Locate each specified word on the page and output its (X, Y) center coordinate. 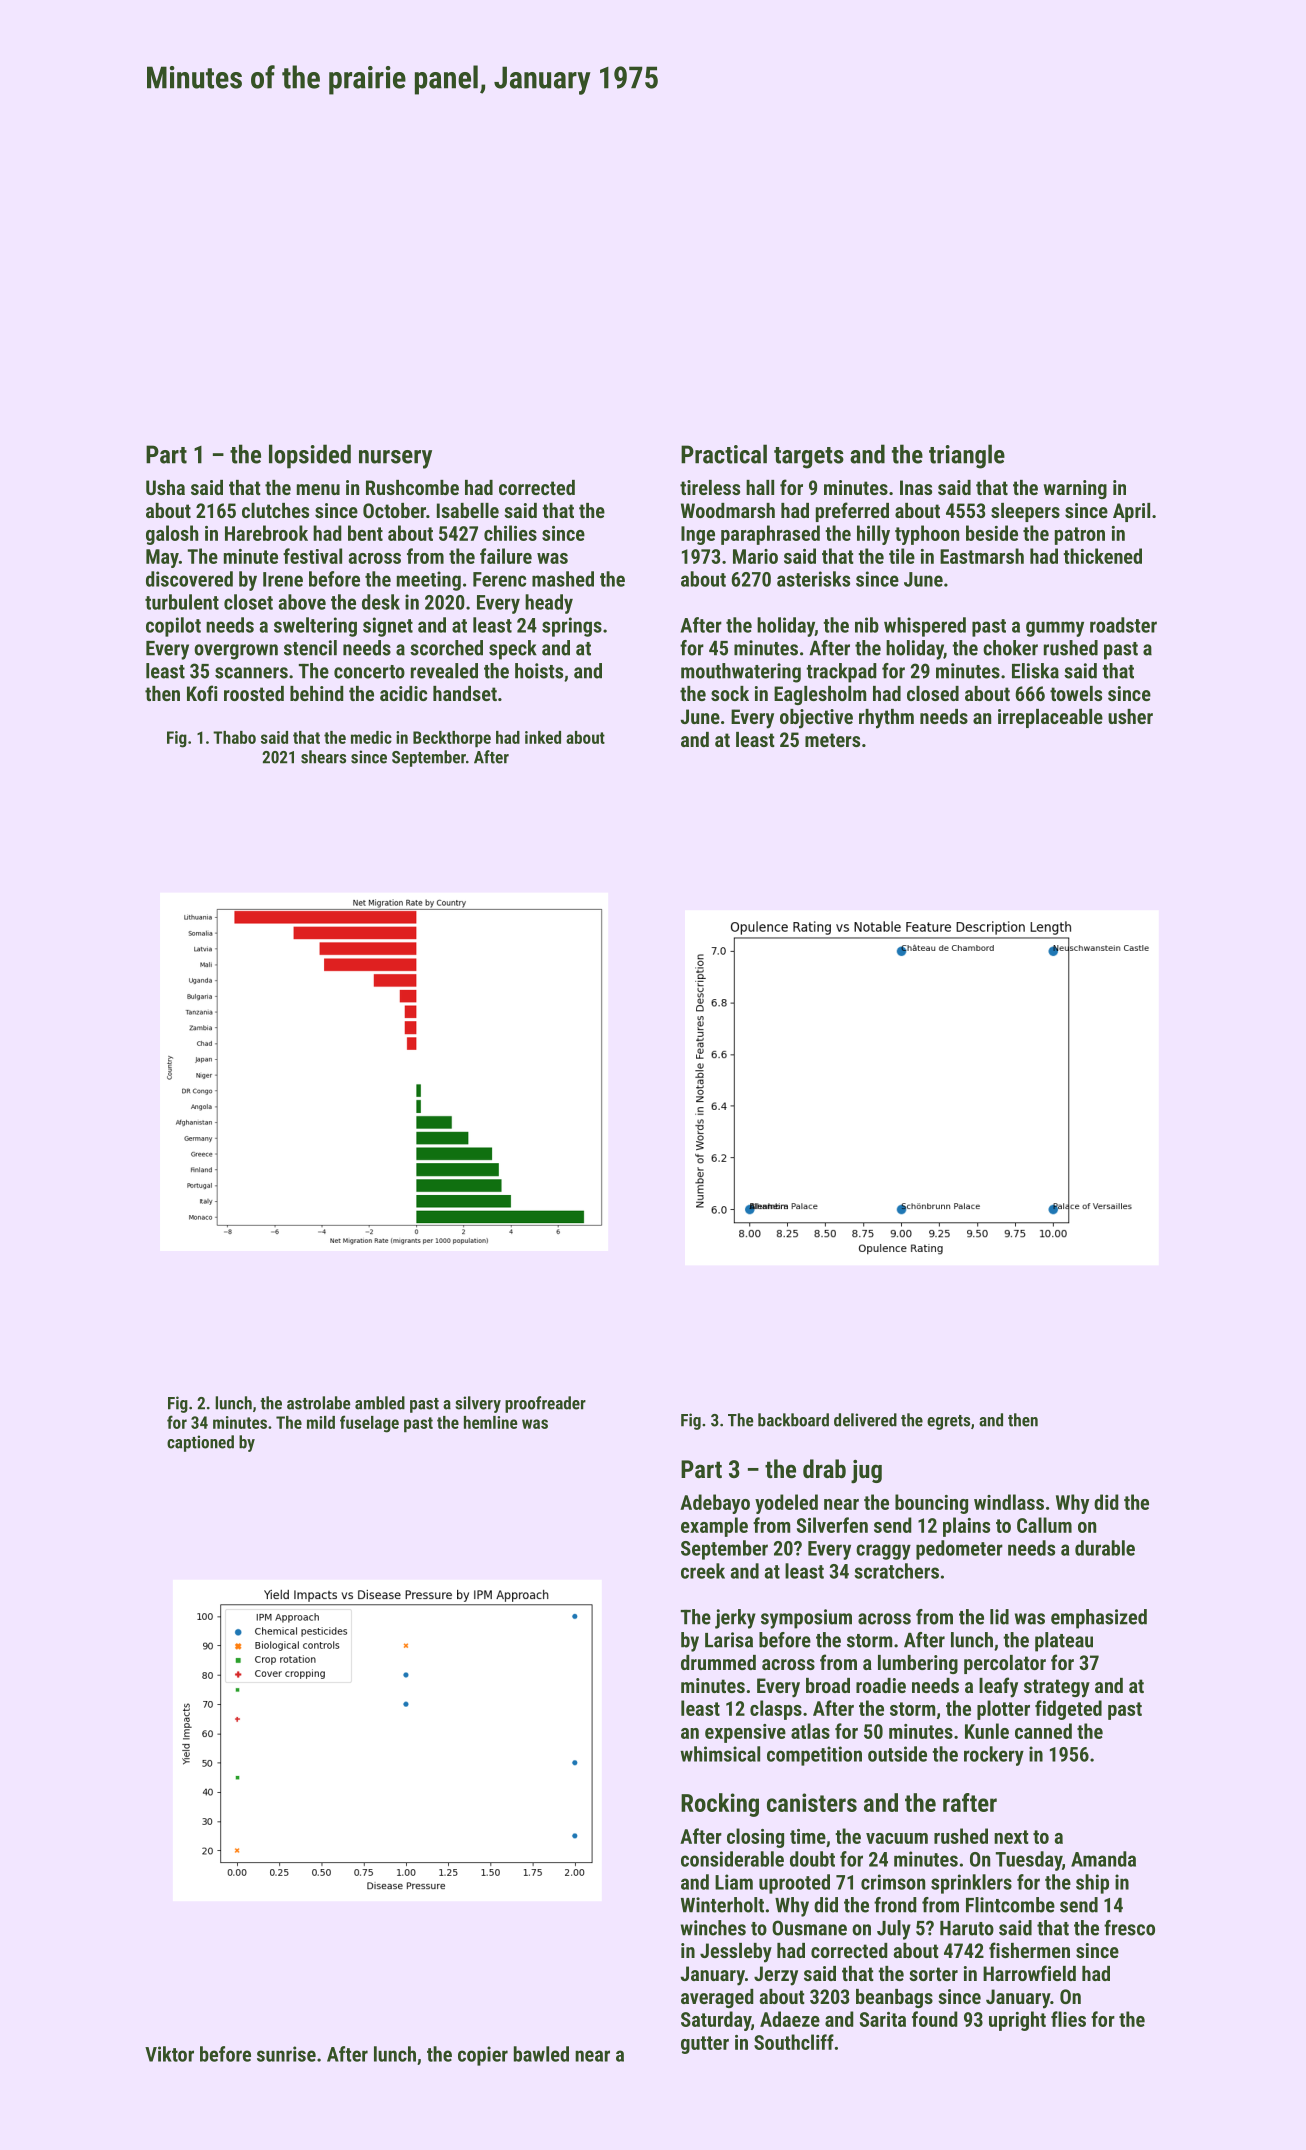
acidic (403, 693)
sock (730, 693)
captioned (200, 1443)
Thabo (234, 737)
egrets (948, 1422)
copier (483, 2056)
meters (832, 740)
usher (1130, 716)
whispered (925, 627)
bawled (541, 2054)
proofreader (545, 1404)
